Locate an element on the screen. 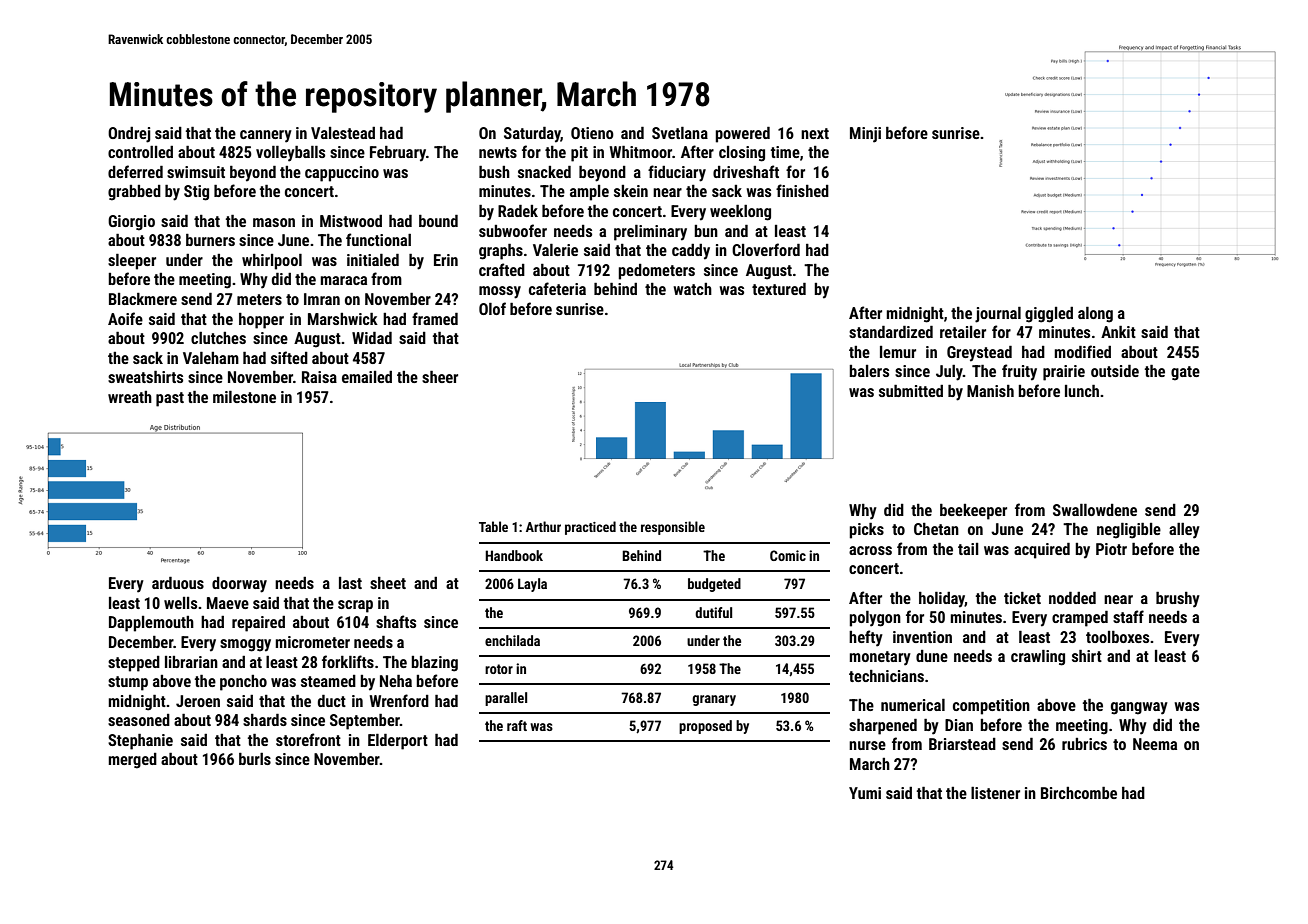 Image resolution: width=1308 pixels, height=924 pixels. proposed is located at coordinates (705, 727).
